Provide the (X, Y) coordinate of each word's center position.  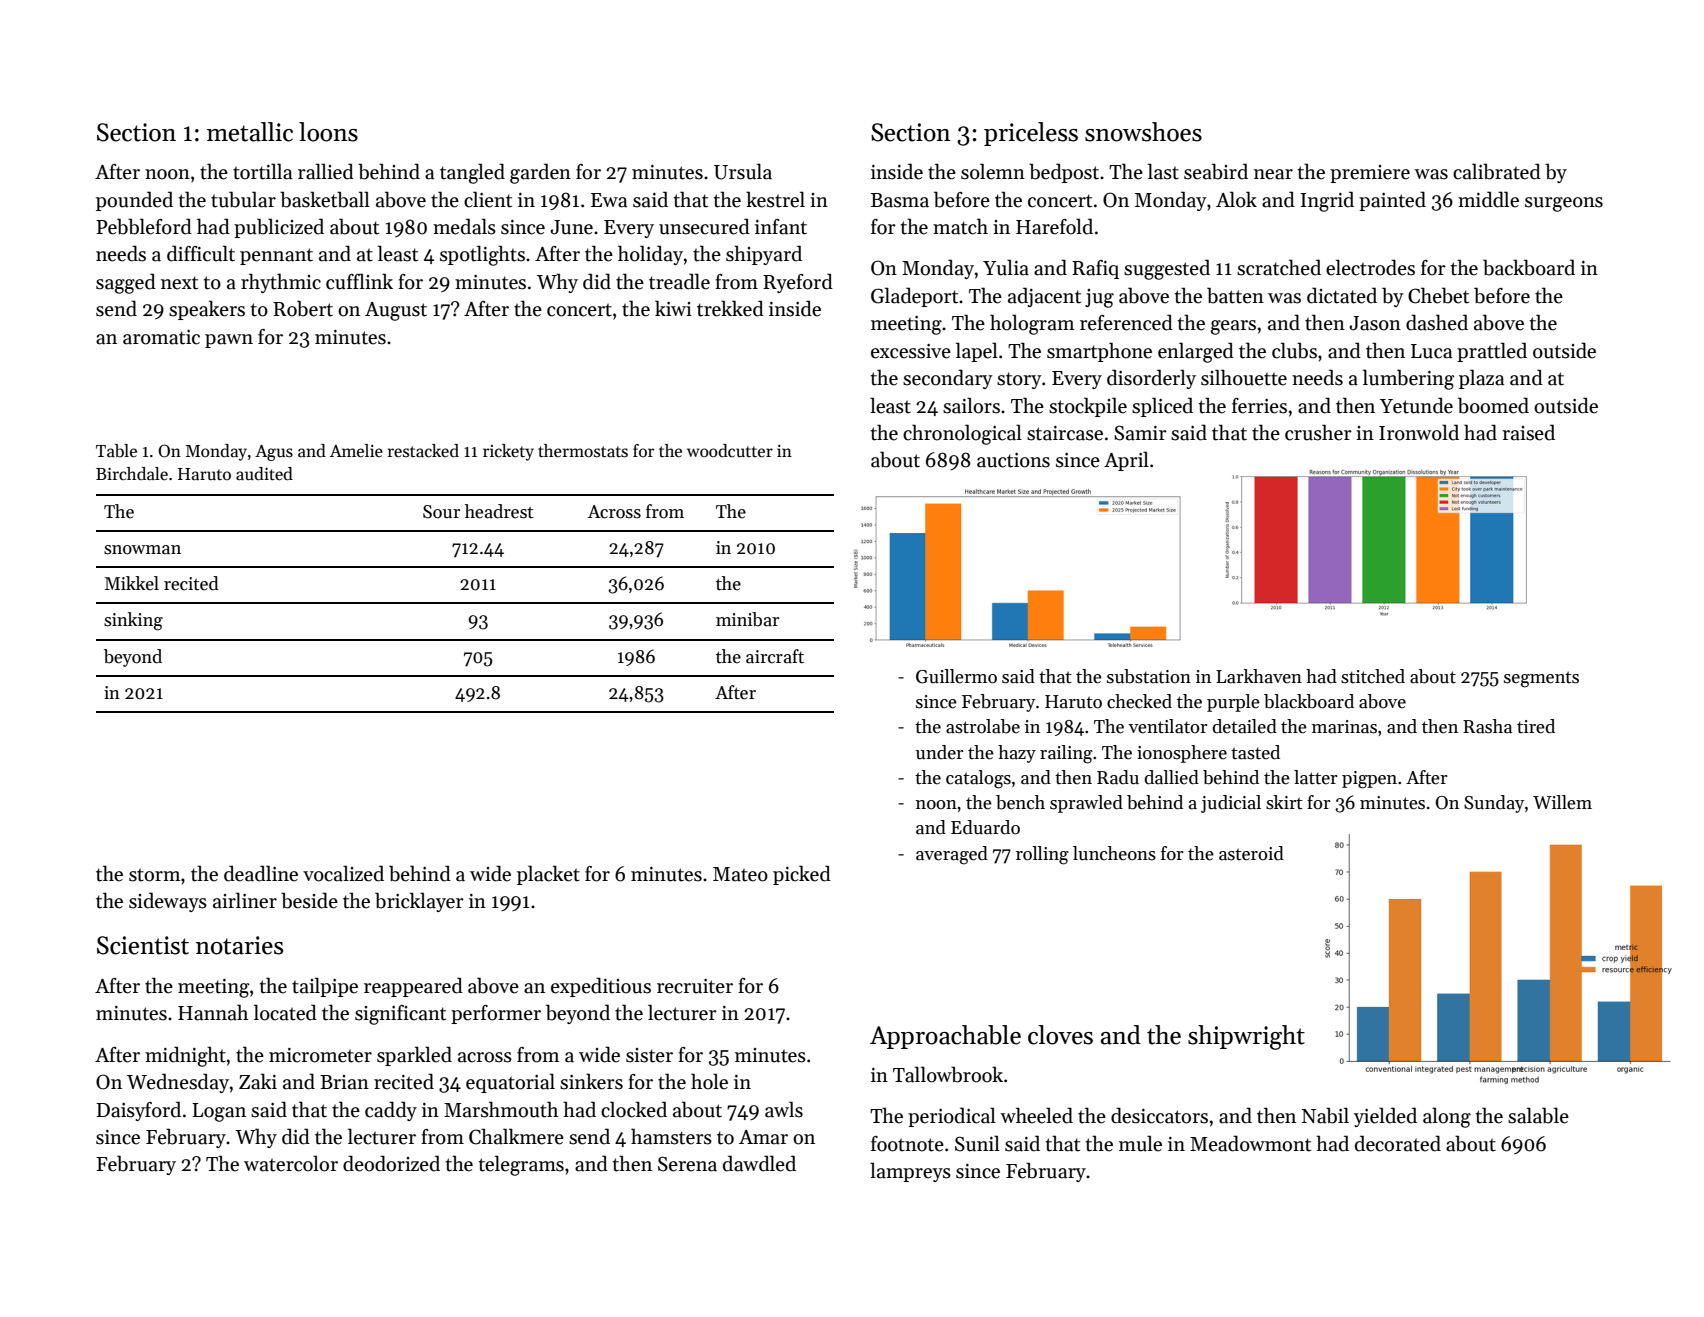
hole (709, 1081)
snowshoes (1143, 132)
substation (1149, 676)
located (285, 1012)
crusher (1318, 432)
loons (328, 132)
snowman (142, 550)
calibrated (1497, 171)
